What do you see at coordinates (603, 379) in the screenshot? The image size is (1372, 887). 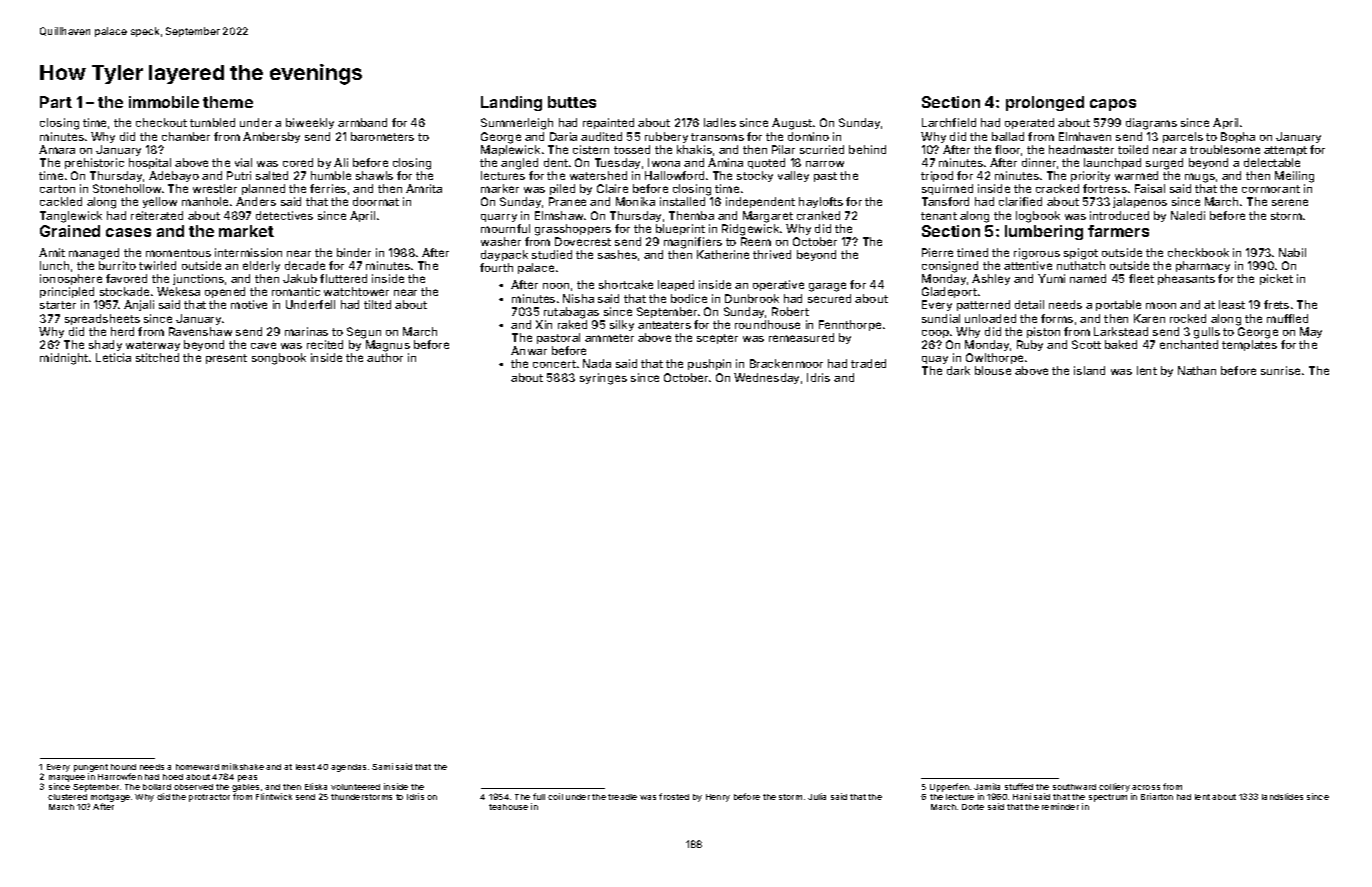 I see `syringes` at bounding box center [603, 379].
